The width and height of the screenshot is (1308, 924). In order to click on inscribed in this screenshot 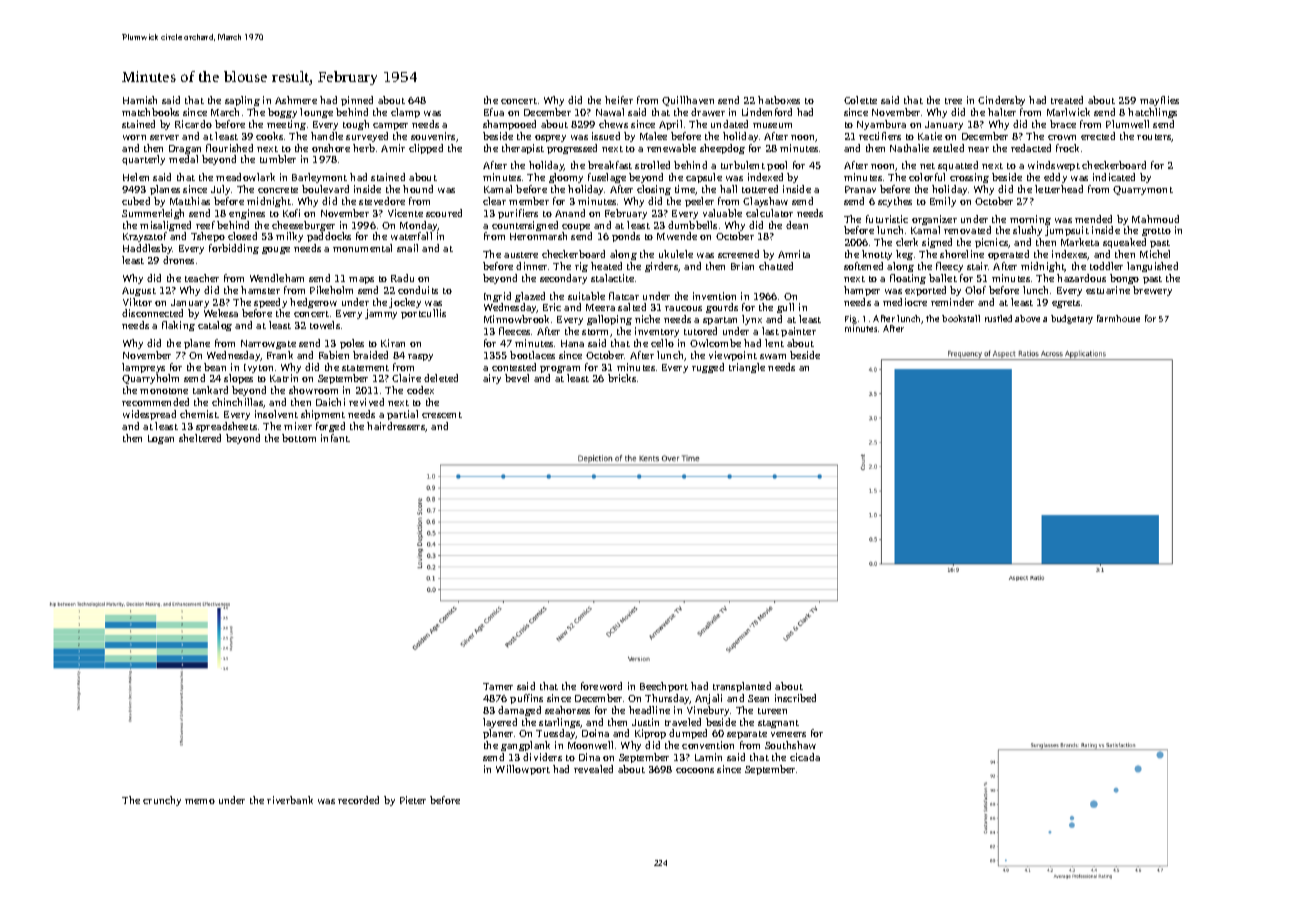, I will do `click(795, 698)`.
